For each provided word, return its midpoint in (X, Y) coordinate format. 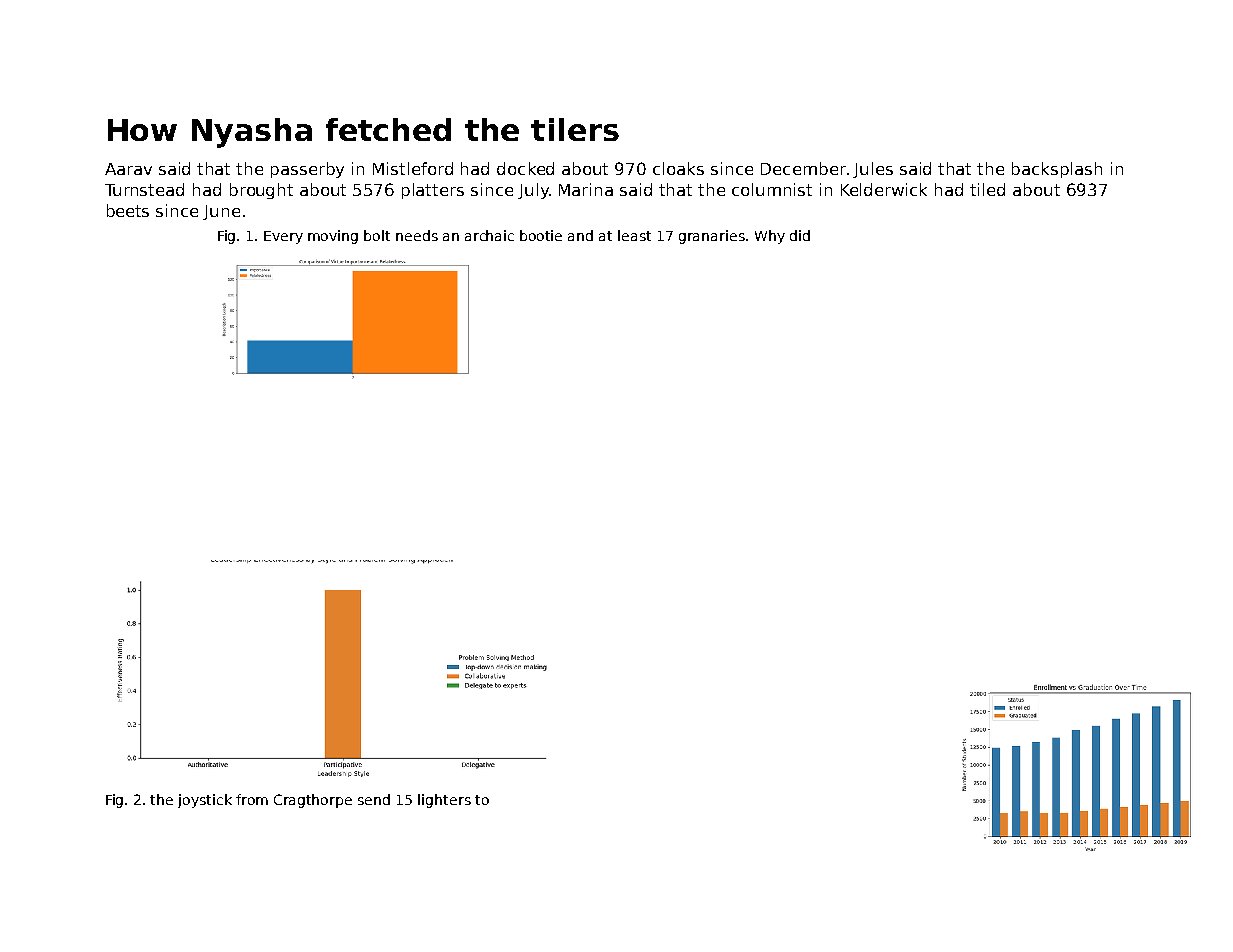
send (374, 799)
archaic (489, 235)
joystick (205, 801)
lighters (444, 801)
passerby (307, 170)
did (800, 235)
